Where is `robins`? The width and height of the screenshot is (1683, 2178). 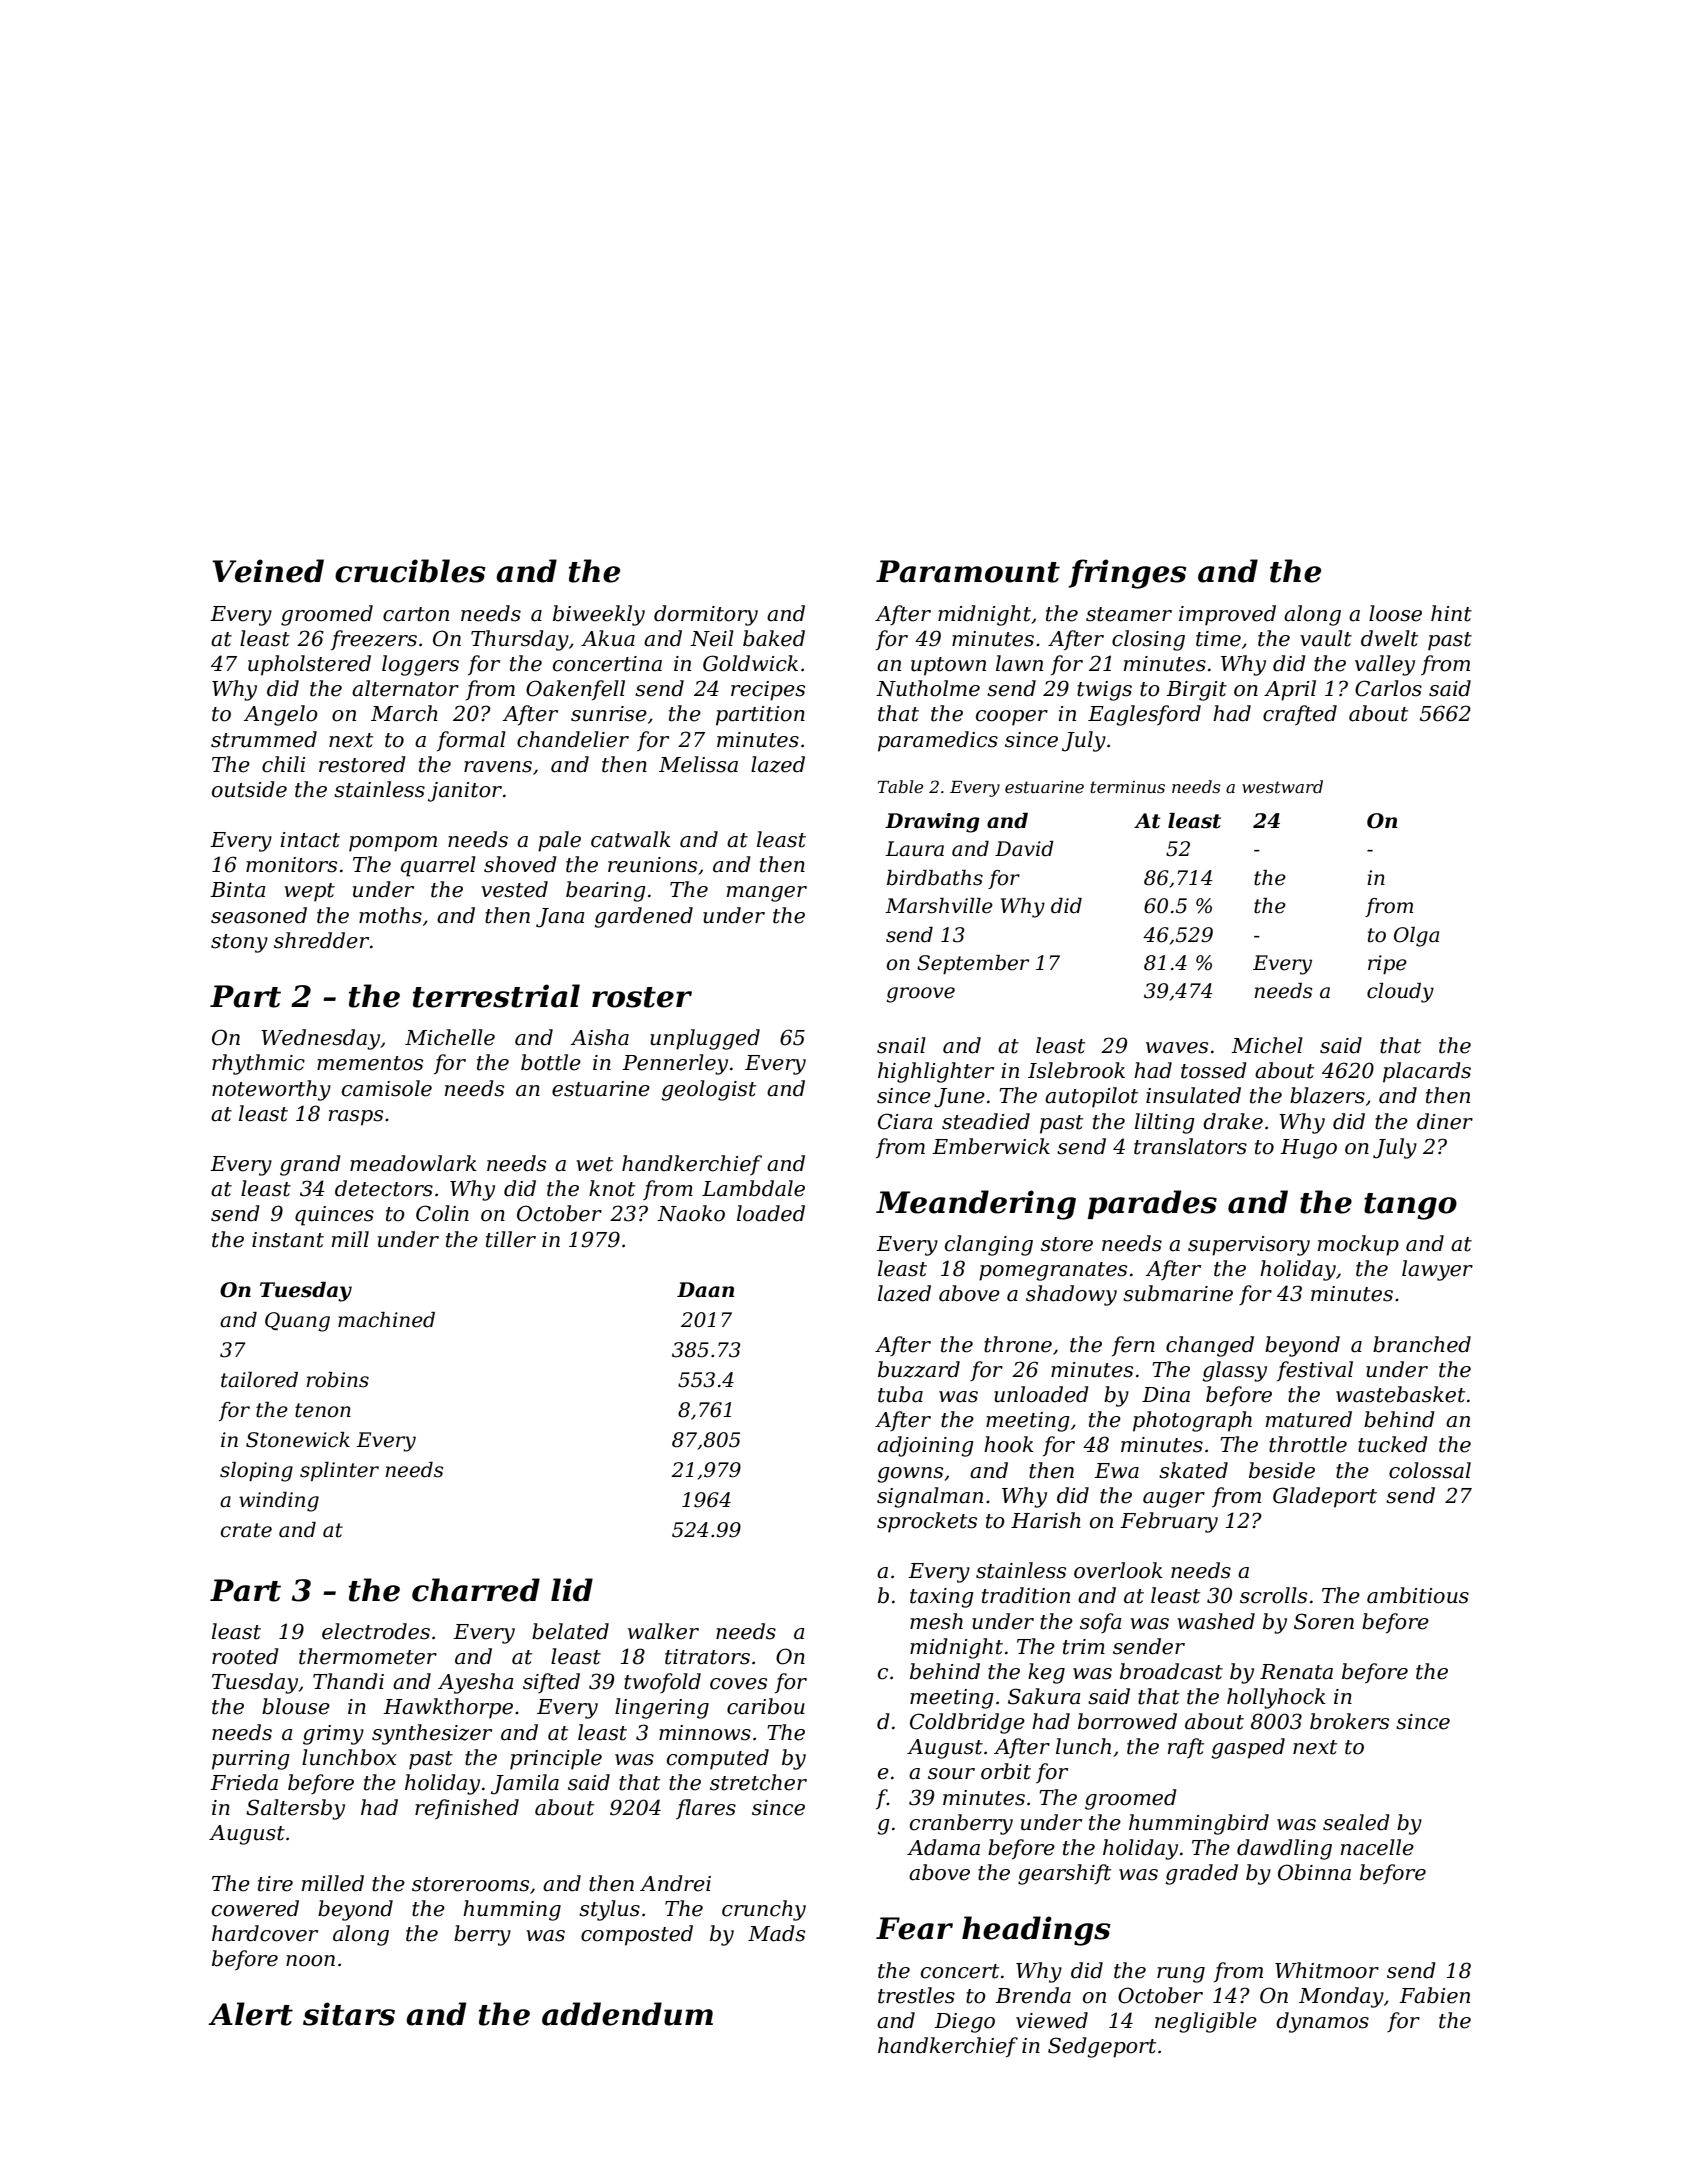 robins is located at coordinates (337, 1380).
